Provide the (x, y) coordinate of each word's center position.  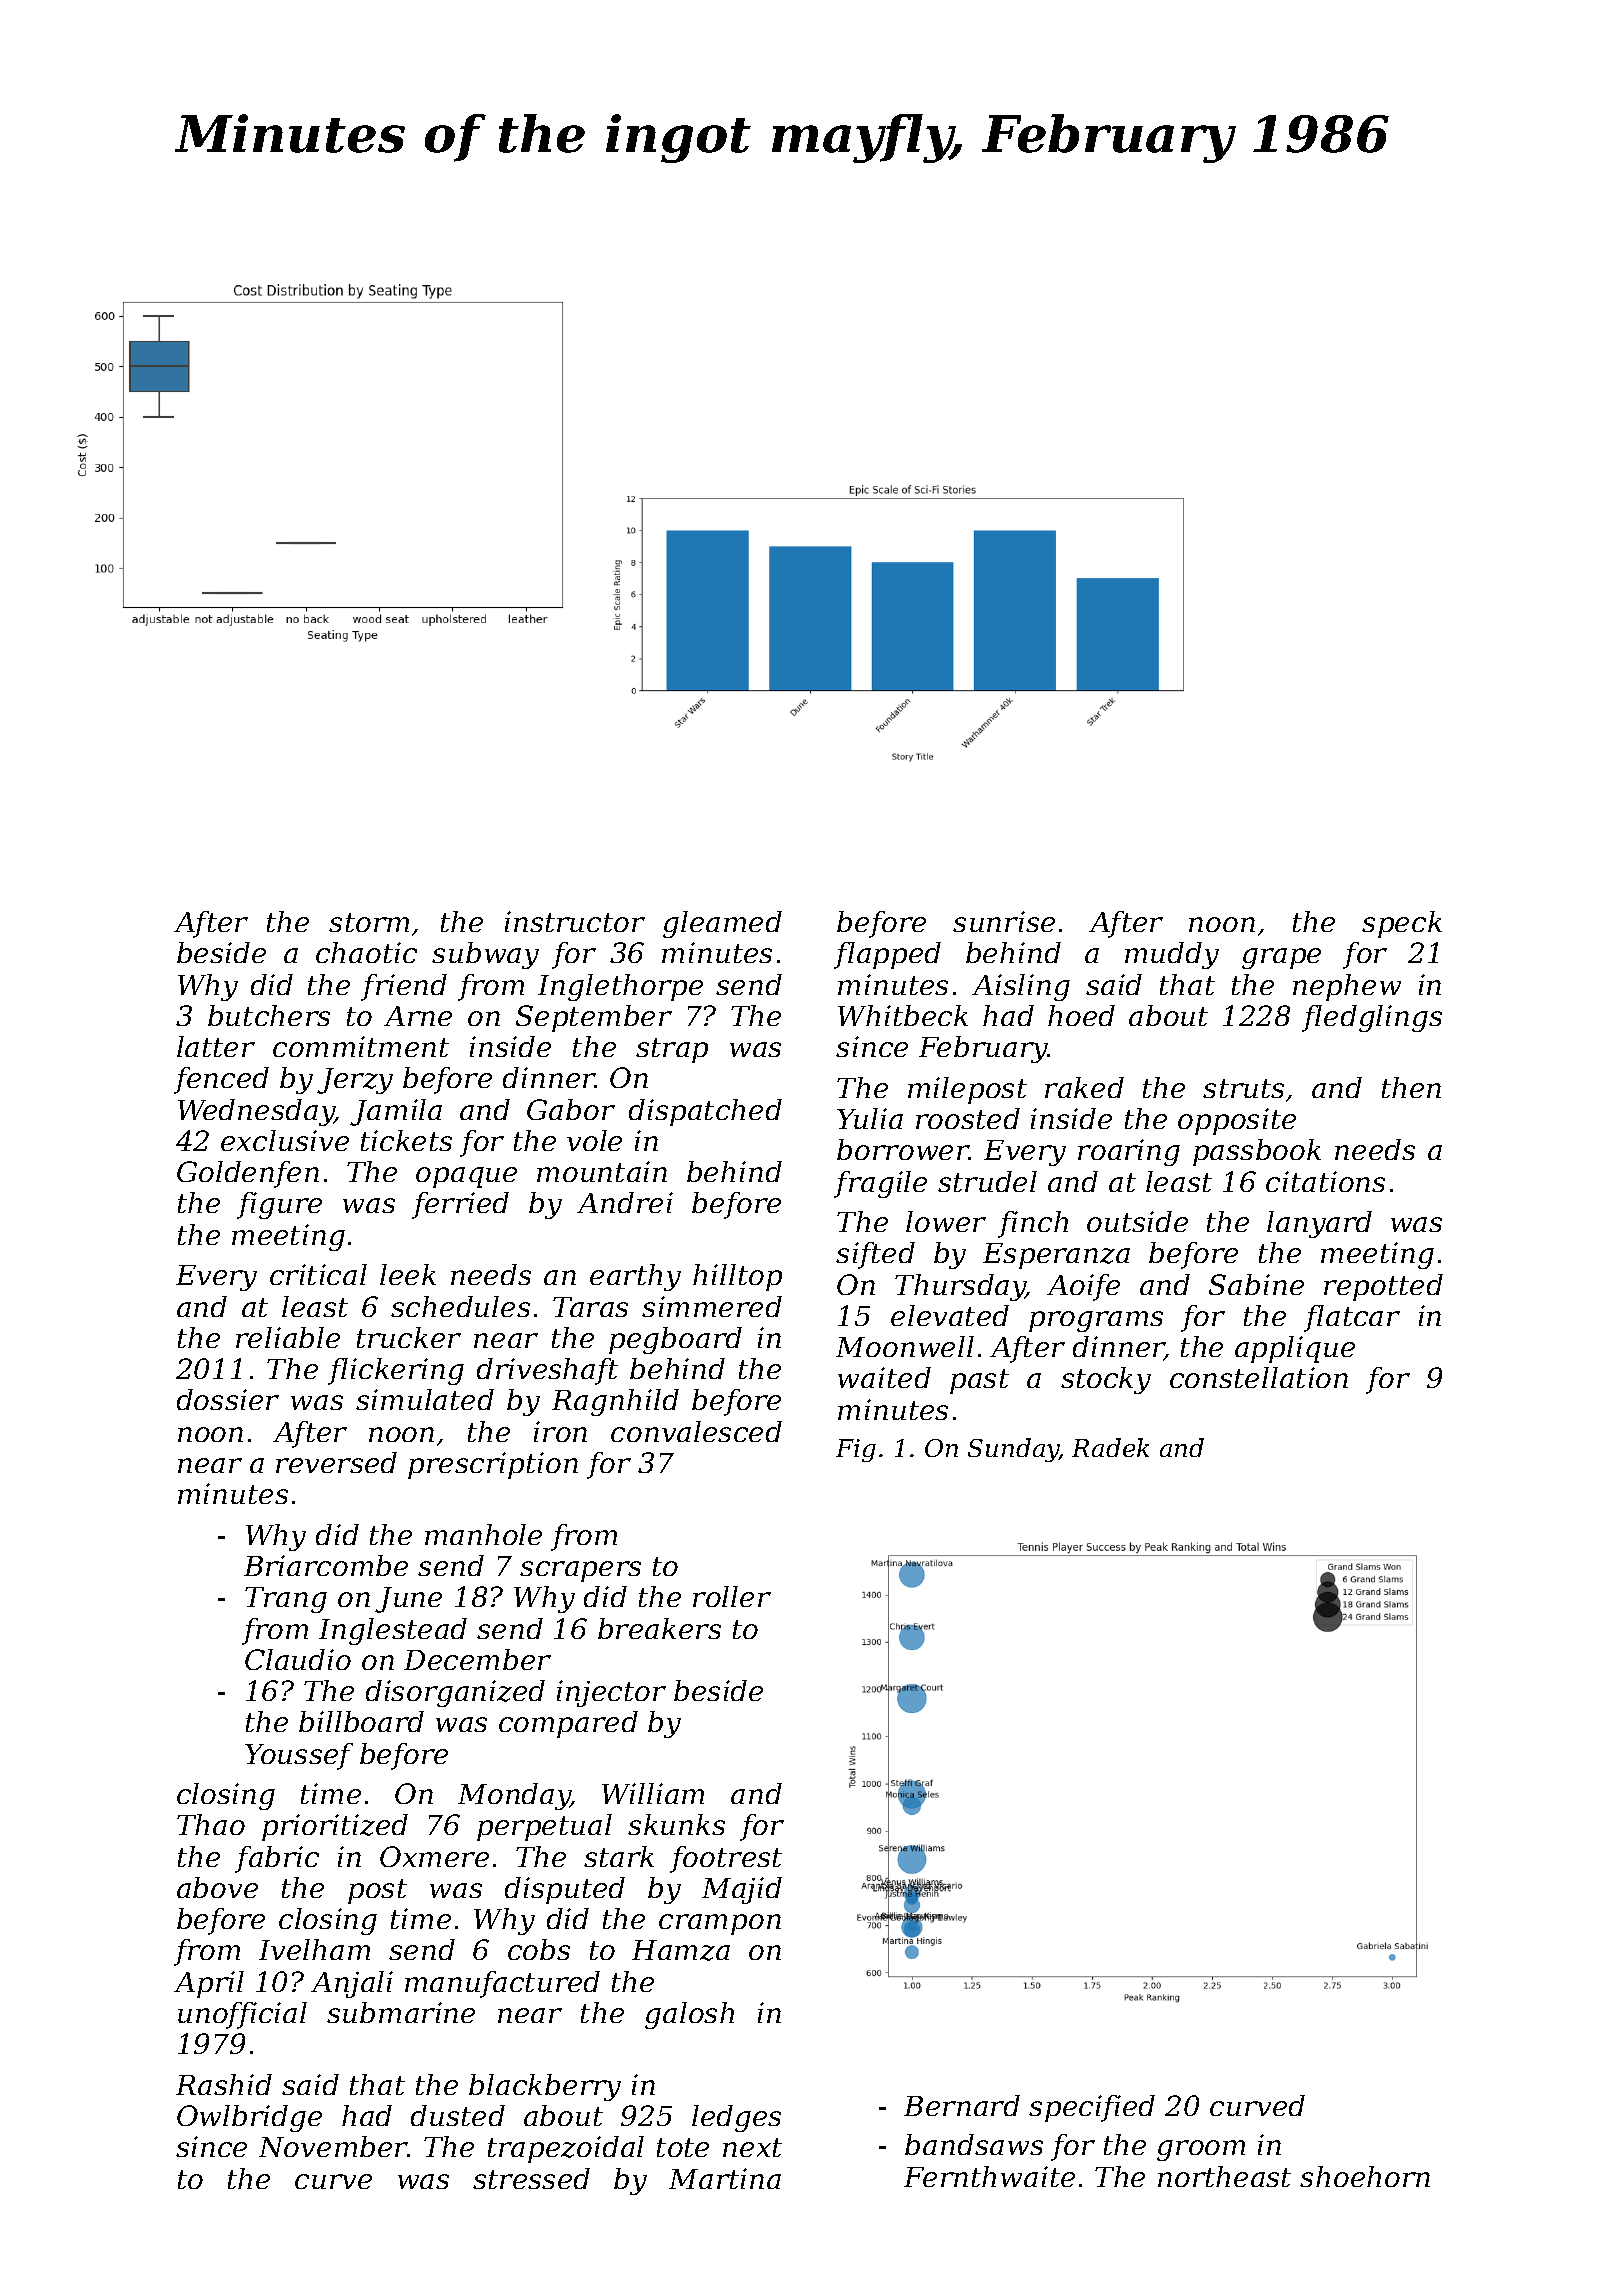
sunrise (1004, 921)
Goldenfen (248, 1174)
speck (1402, 924)
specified (1092, 2108)
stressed (531, 2178)
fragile (880, 1184)
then (1411, 1087)
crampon (720, 1924)
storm (369, 922)
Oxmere (434, 1856)
